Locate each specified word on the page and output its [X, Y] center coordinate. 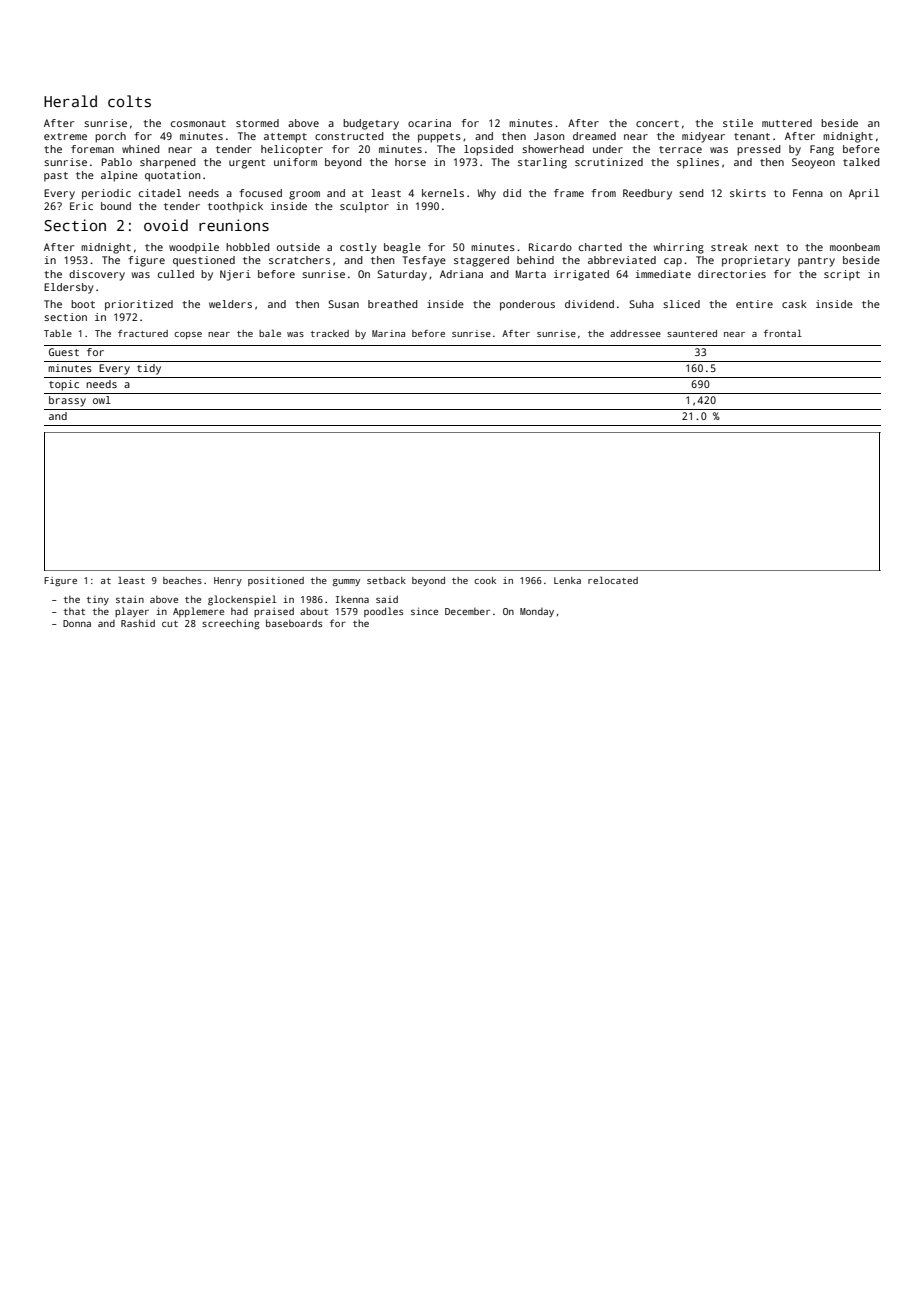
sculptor [364, 207]
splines [698, 163]
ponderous [527, 305]
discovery [97, 275]
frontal [783, 333]
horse [410, 162]
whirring [679, 248]
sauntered [692, 333]
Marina [388, 333]
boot [83, 304]
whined [141, 149]
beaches [182, 580]
